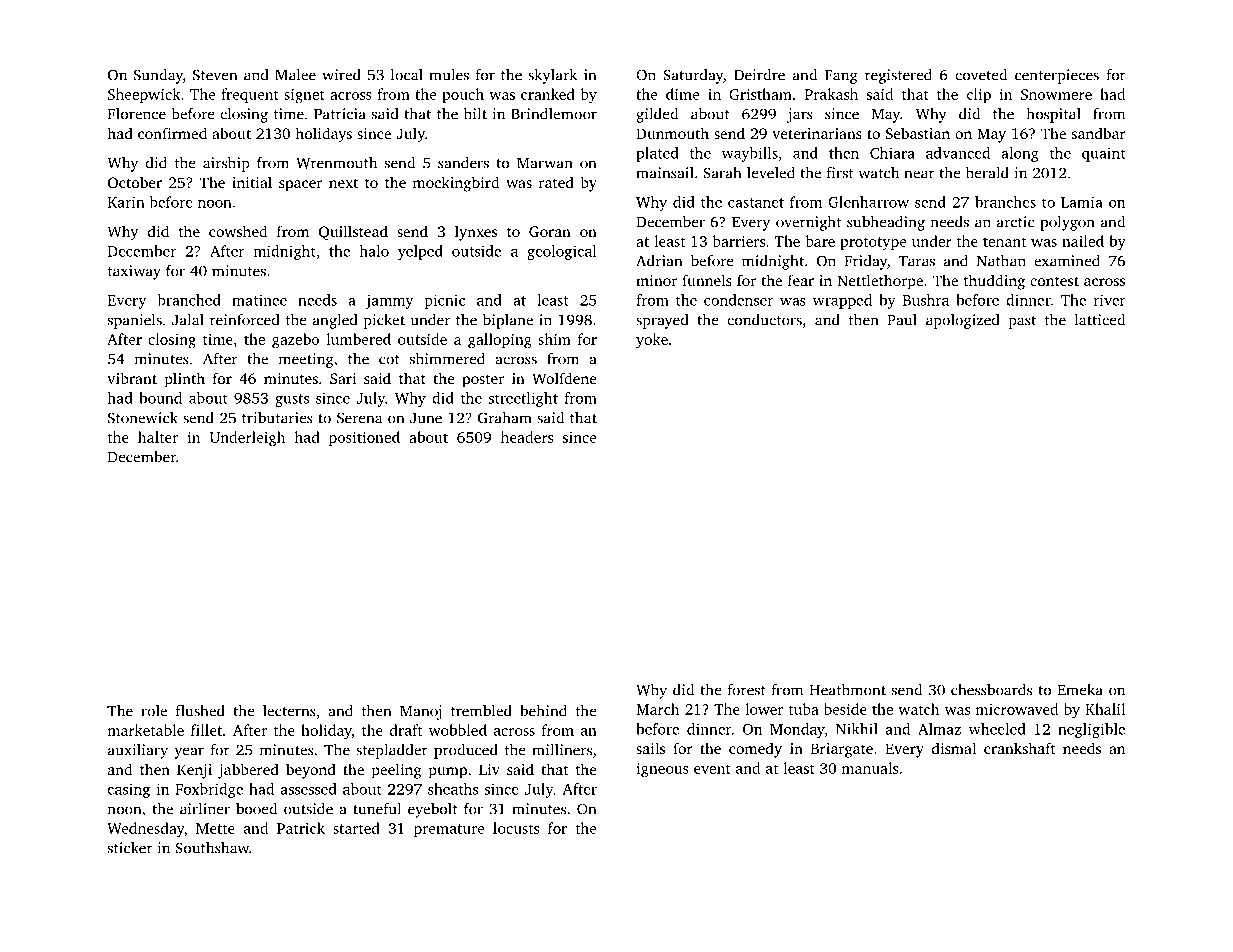 The width and height of the screenshot is (1233, 952). Describe the element at coordinates (134, 272) in the screenshot. I see `taxiway` at that location.
